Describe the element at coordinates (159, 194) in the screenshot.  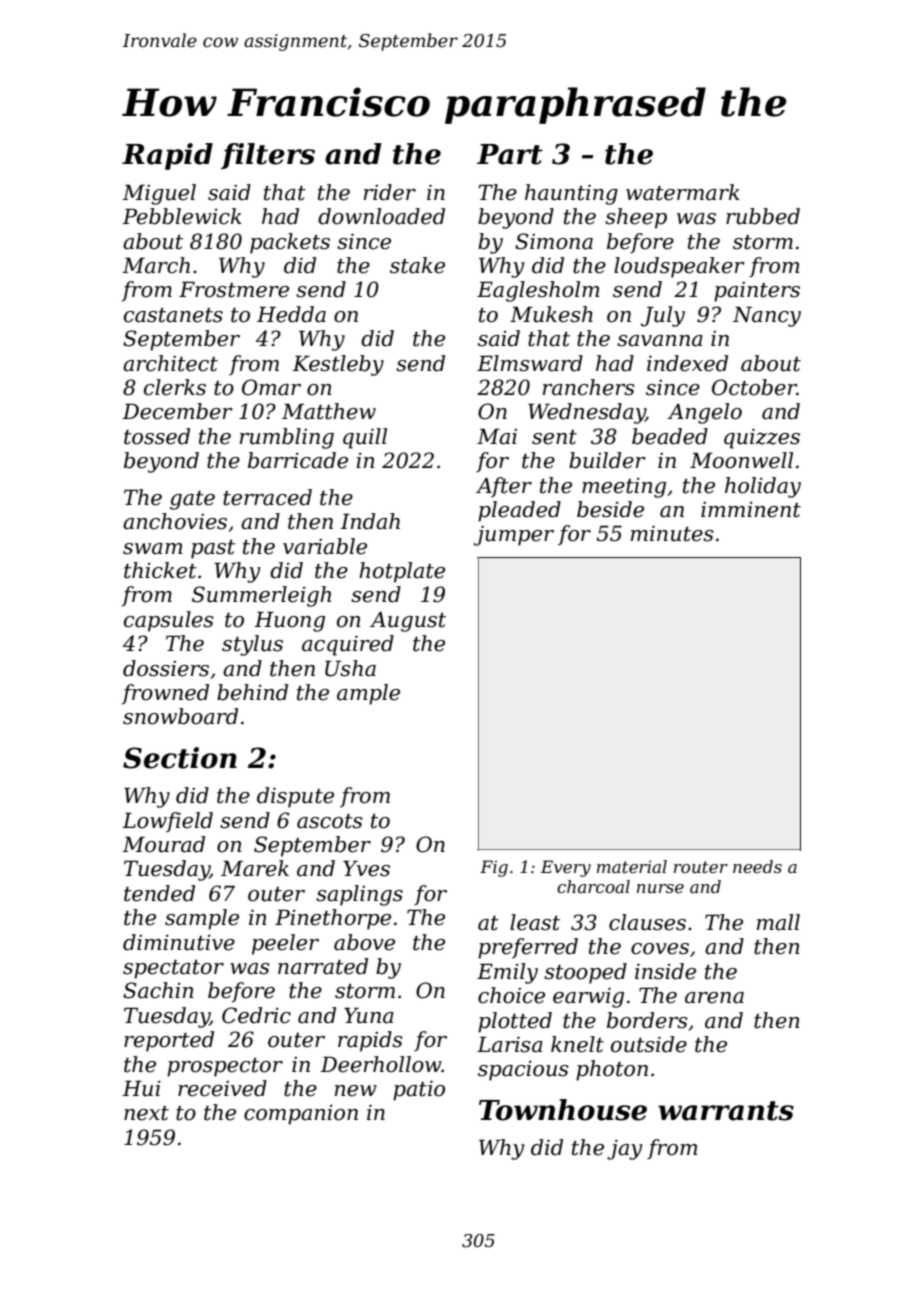
I see `Miguel` at that location.
